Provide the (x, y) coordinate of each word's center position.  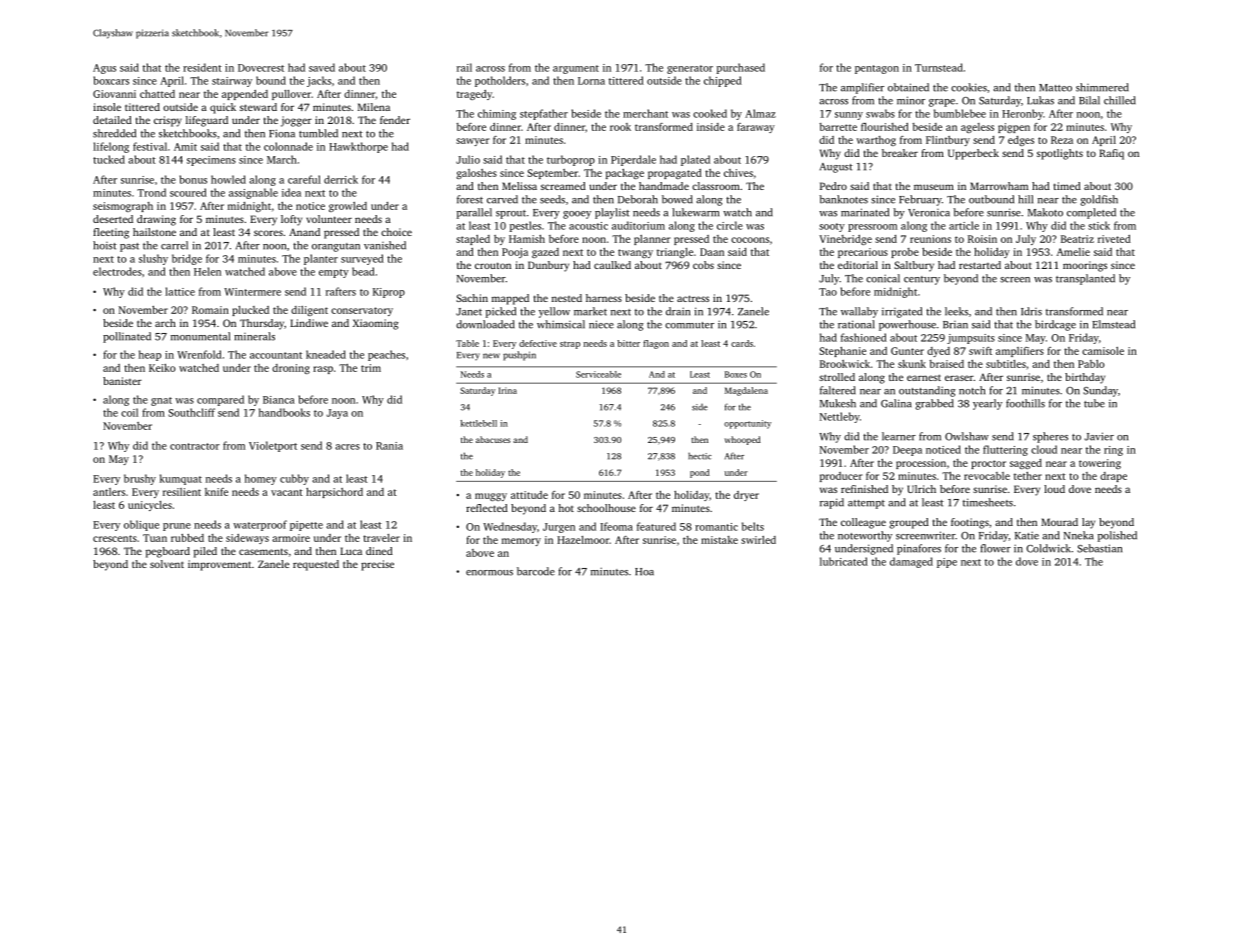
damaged (911, 562)
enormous (489, 573)
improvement (219, 565)
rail (464, 67)
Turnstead (939, 67)
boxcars (111, 80)
